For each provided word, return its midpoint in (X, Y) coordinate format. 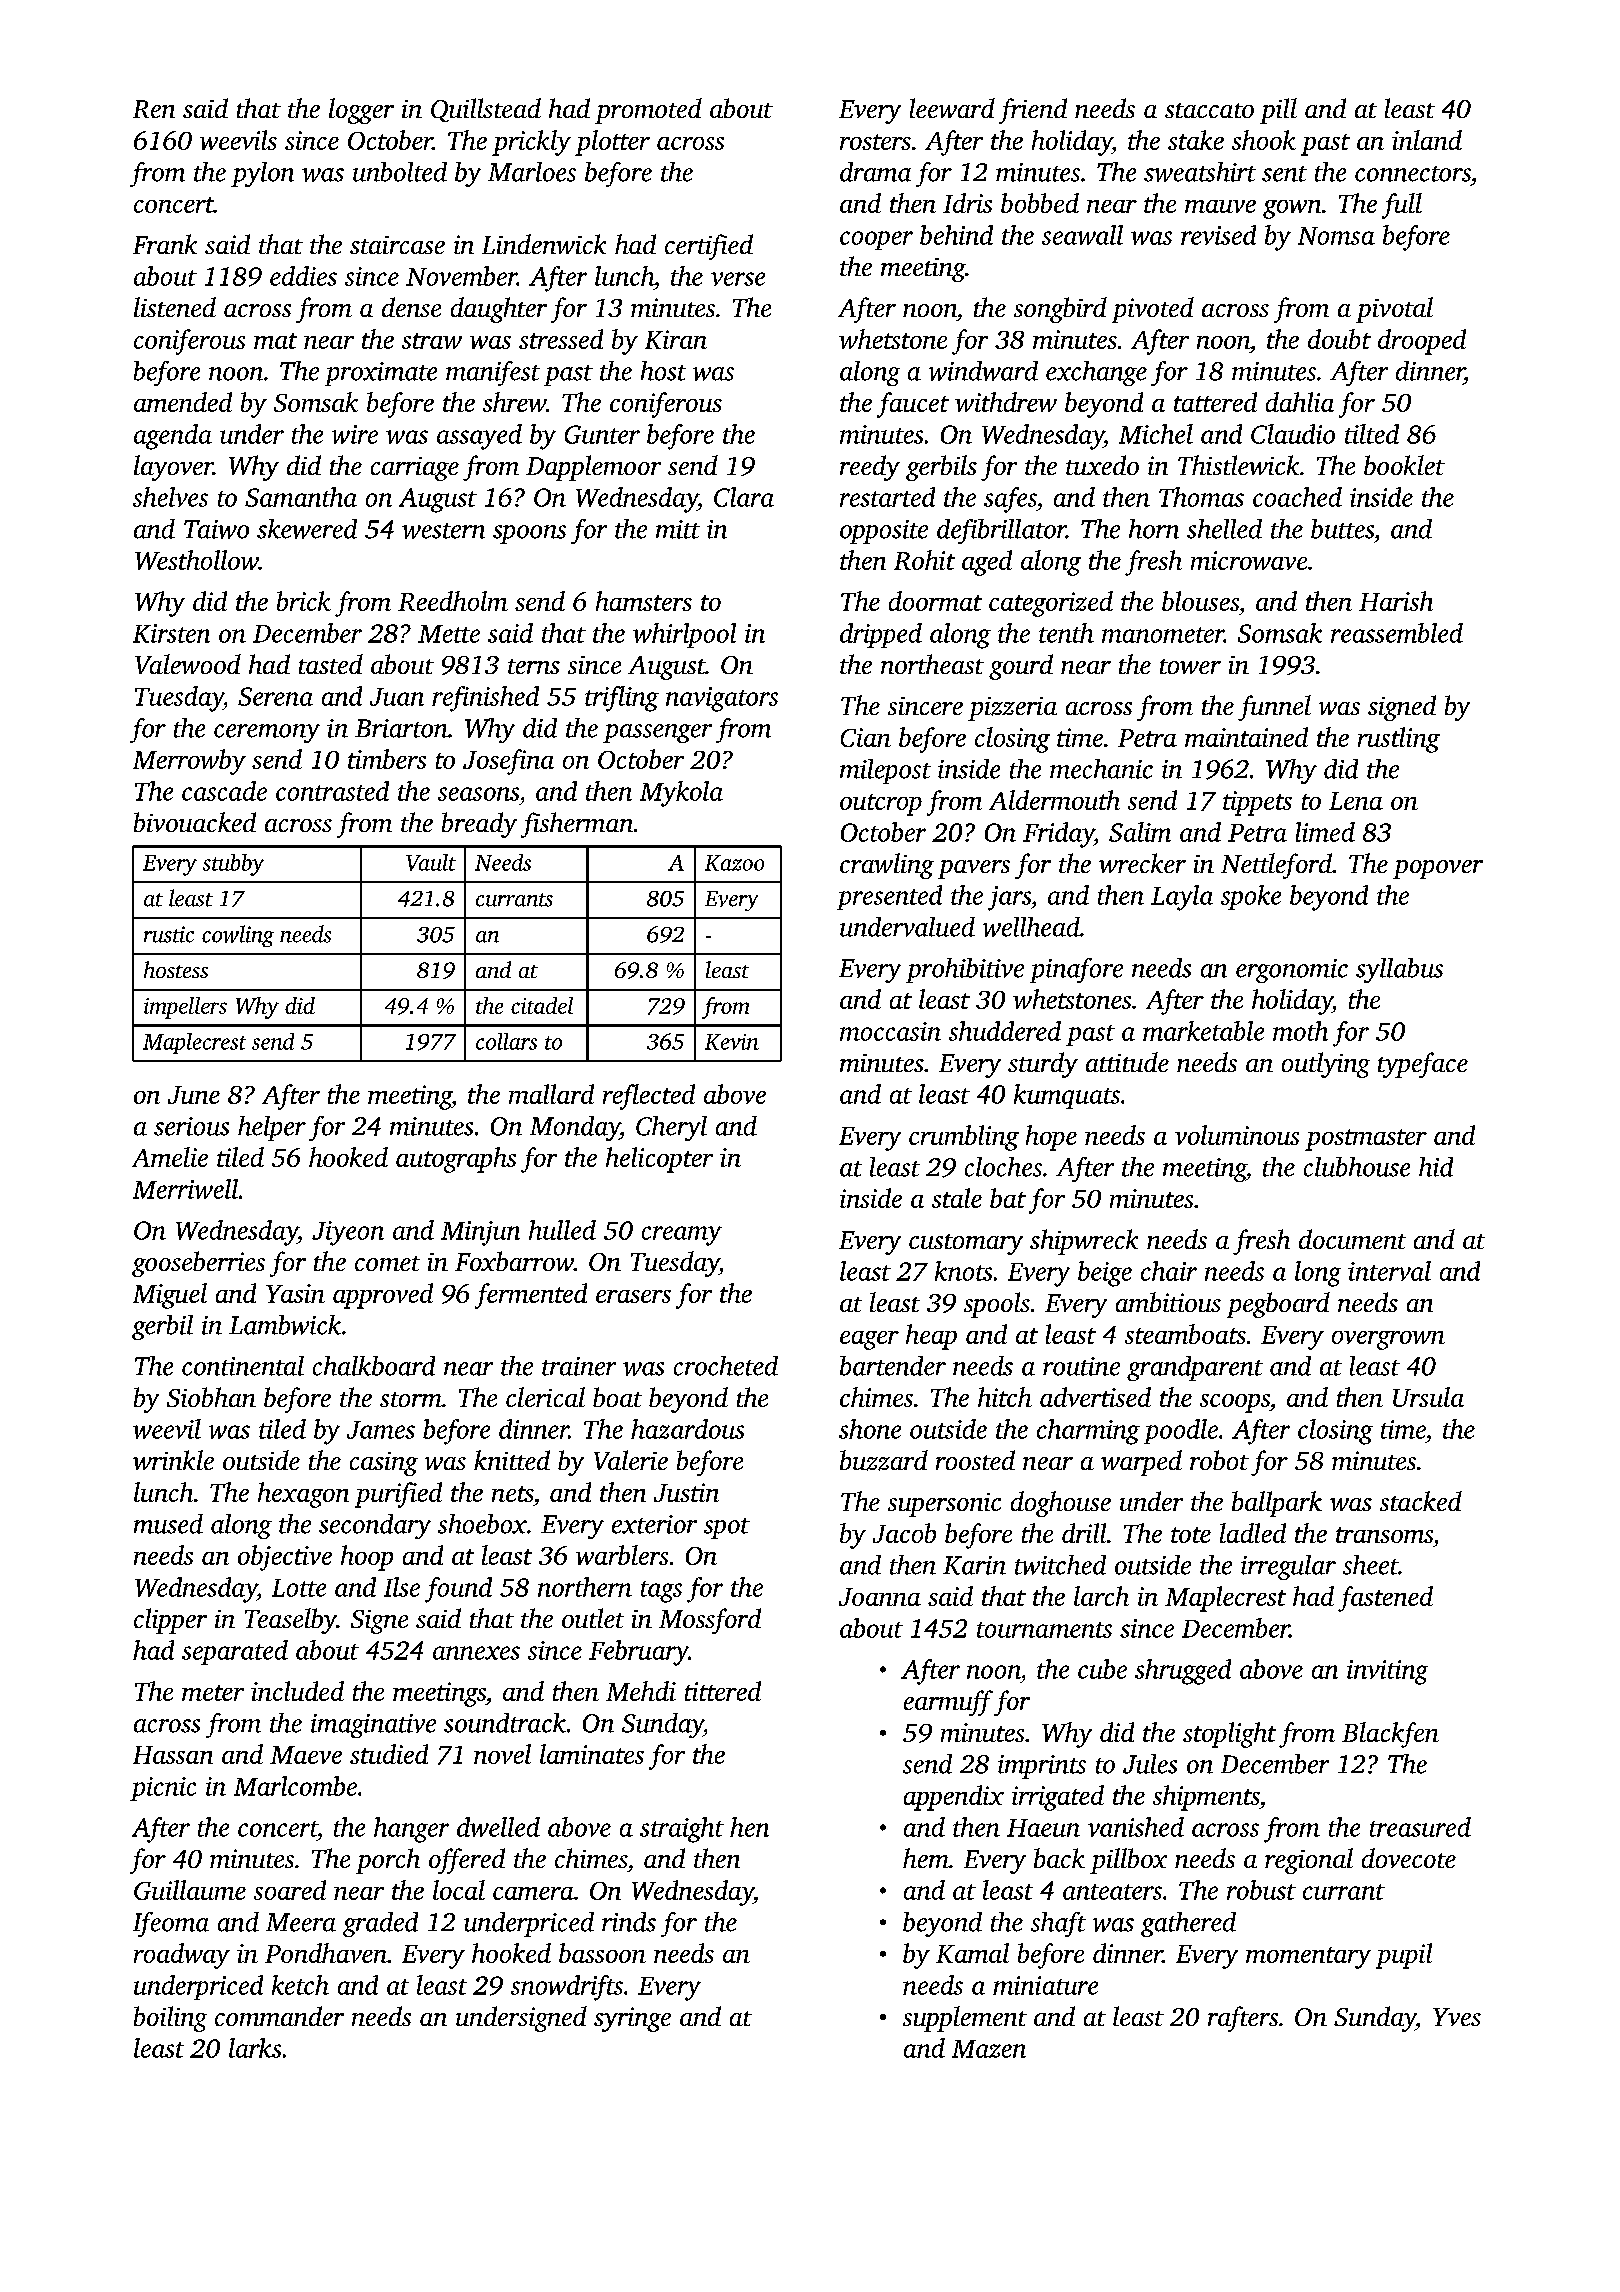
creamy (682, 1236)
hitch (1005, 1397)
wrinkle (173, 1460)
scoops (1235, 1403)
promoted (648, 111)
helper (272, 1128)
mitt (678, 529)
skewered (307, 529)
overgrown (1388, 1340)
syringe (632, 2019)
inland (1427, 140)
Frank (165, 244)
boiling (170, 2019)
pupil (1404, 1956)
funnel (1274, 708)
